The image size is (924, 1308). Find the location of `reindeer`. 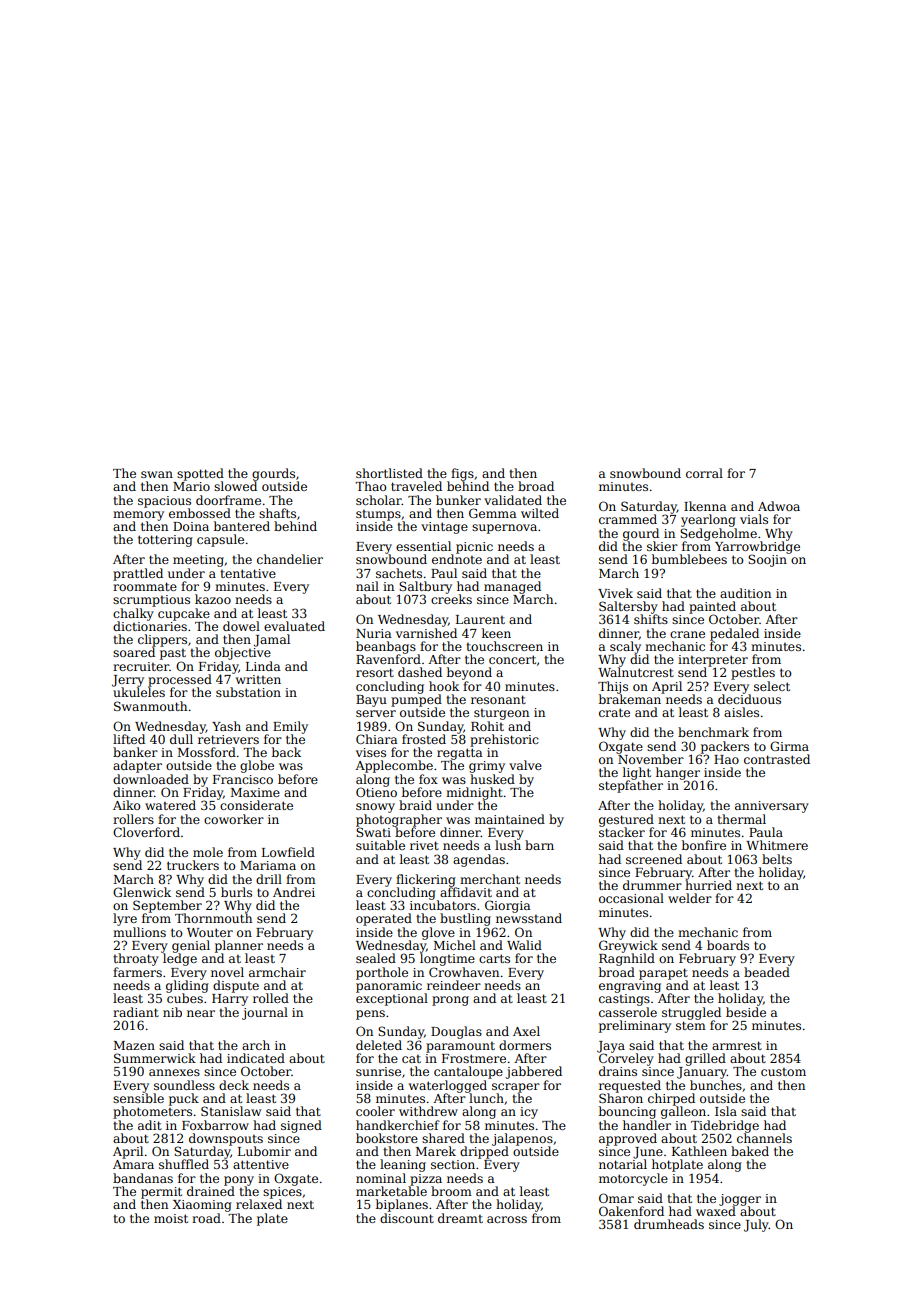

reindeer is located at coordinates (454, 985).
